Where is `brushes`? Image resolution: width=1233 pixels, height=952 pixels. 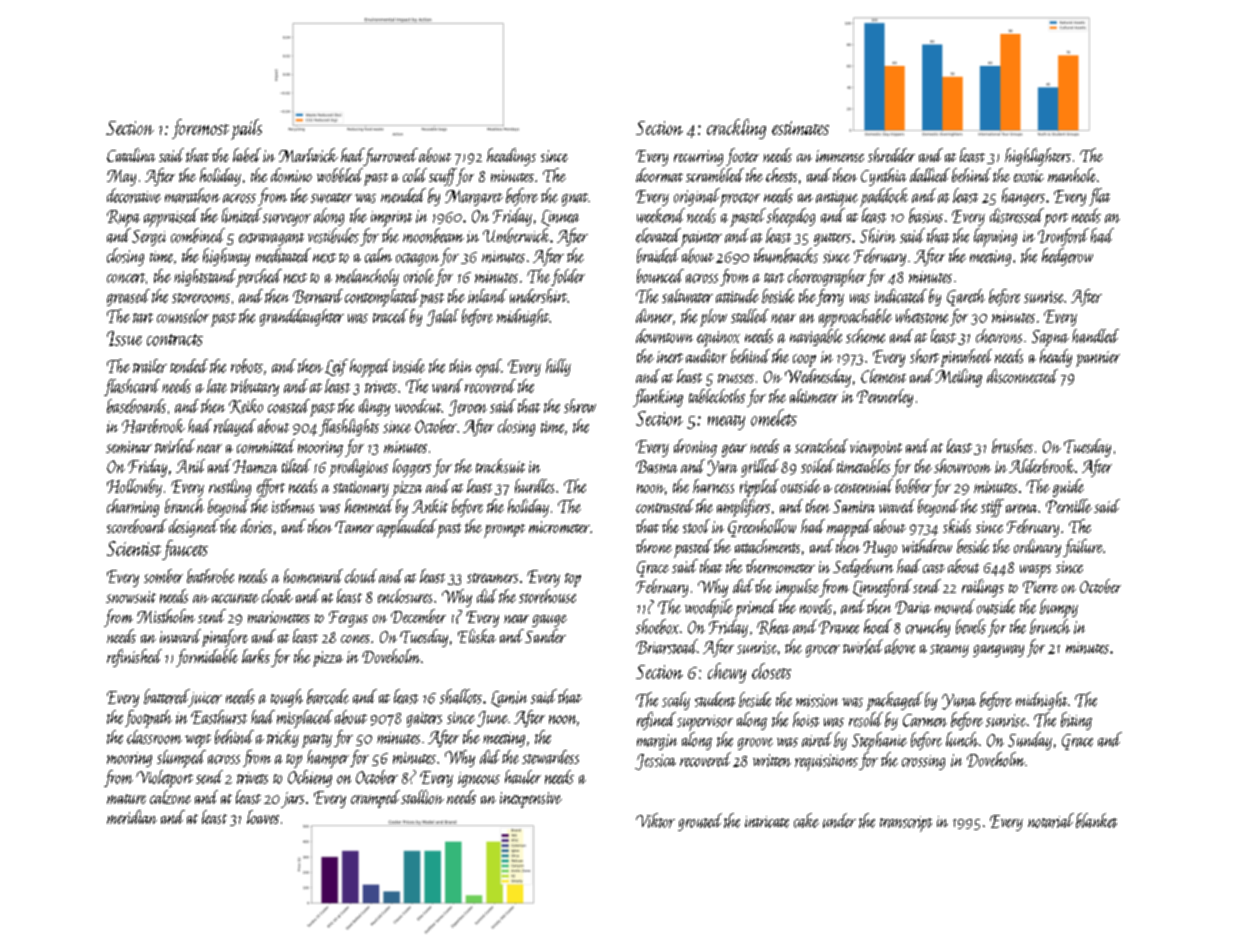 brushes is located at coordinates (1012, 446).
